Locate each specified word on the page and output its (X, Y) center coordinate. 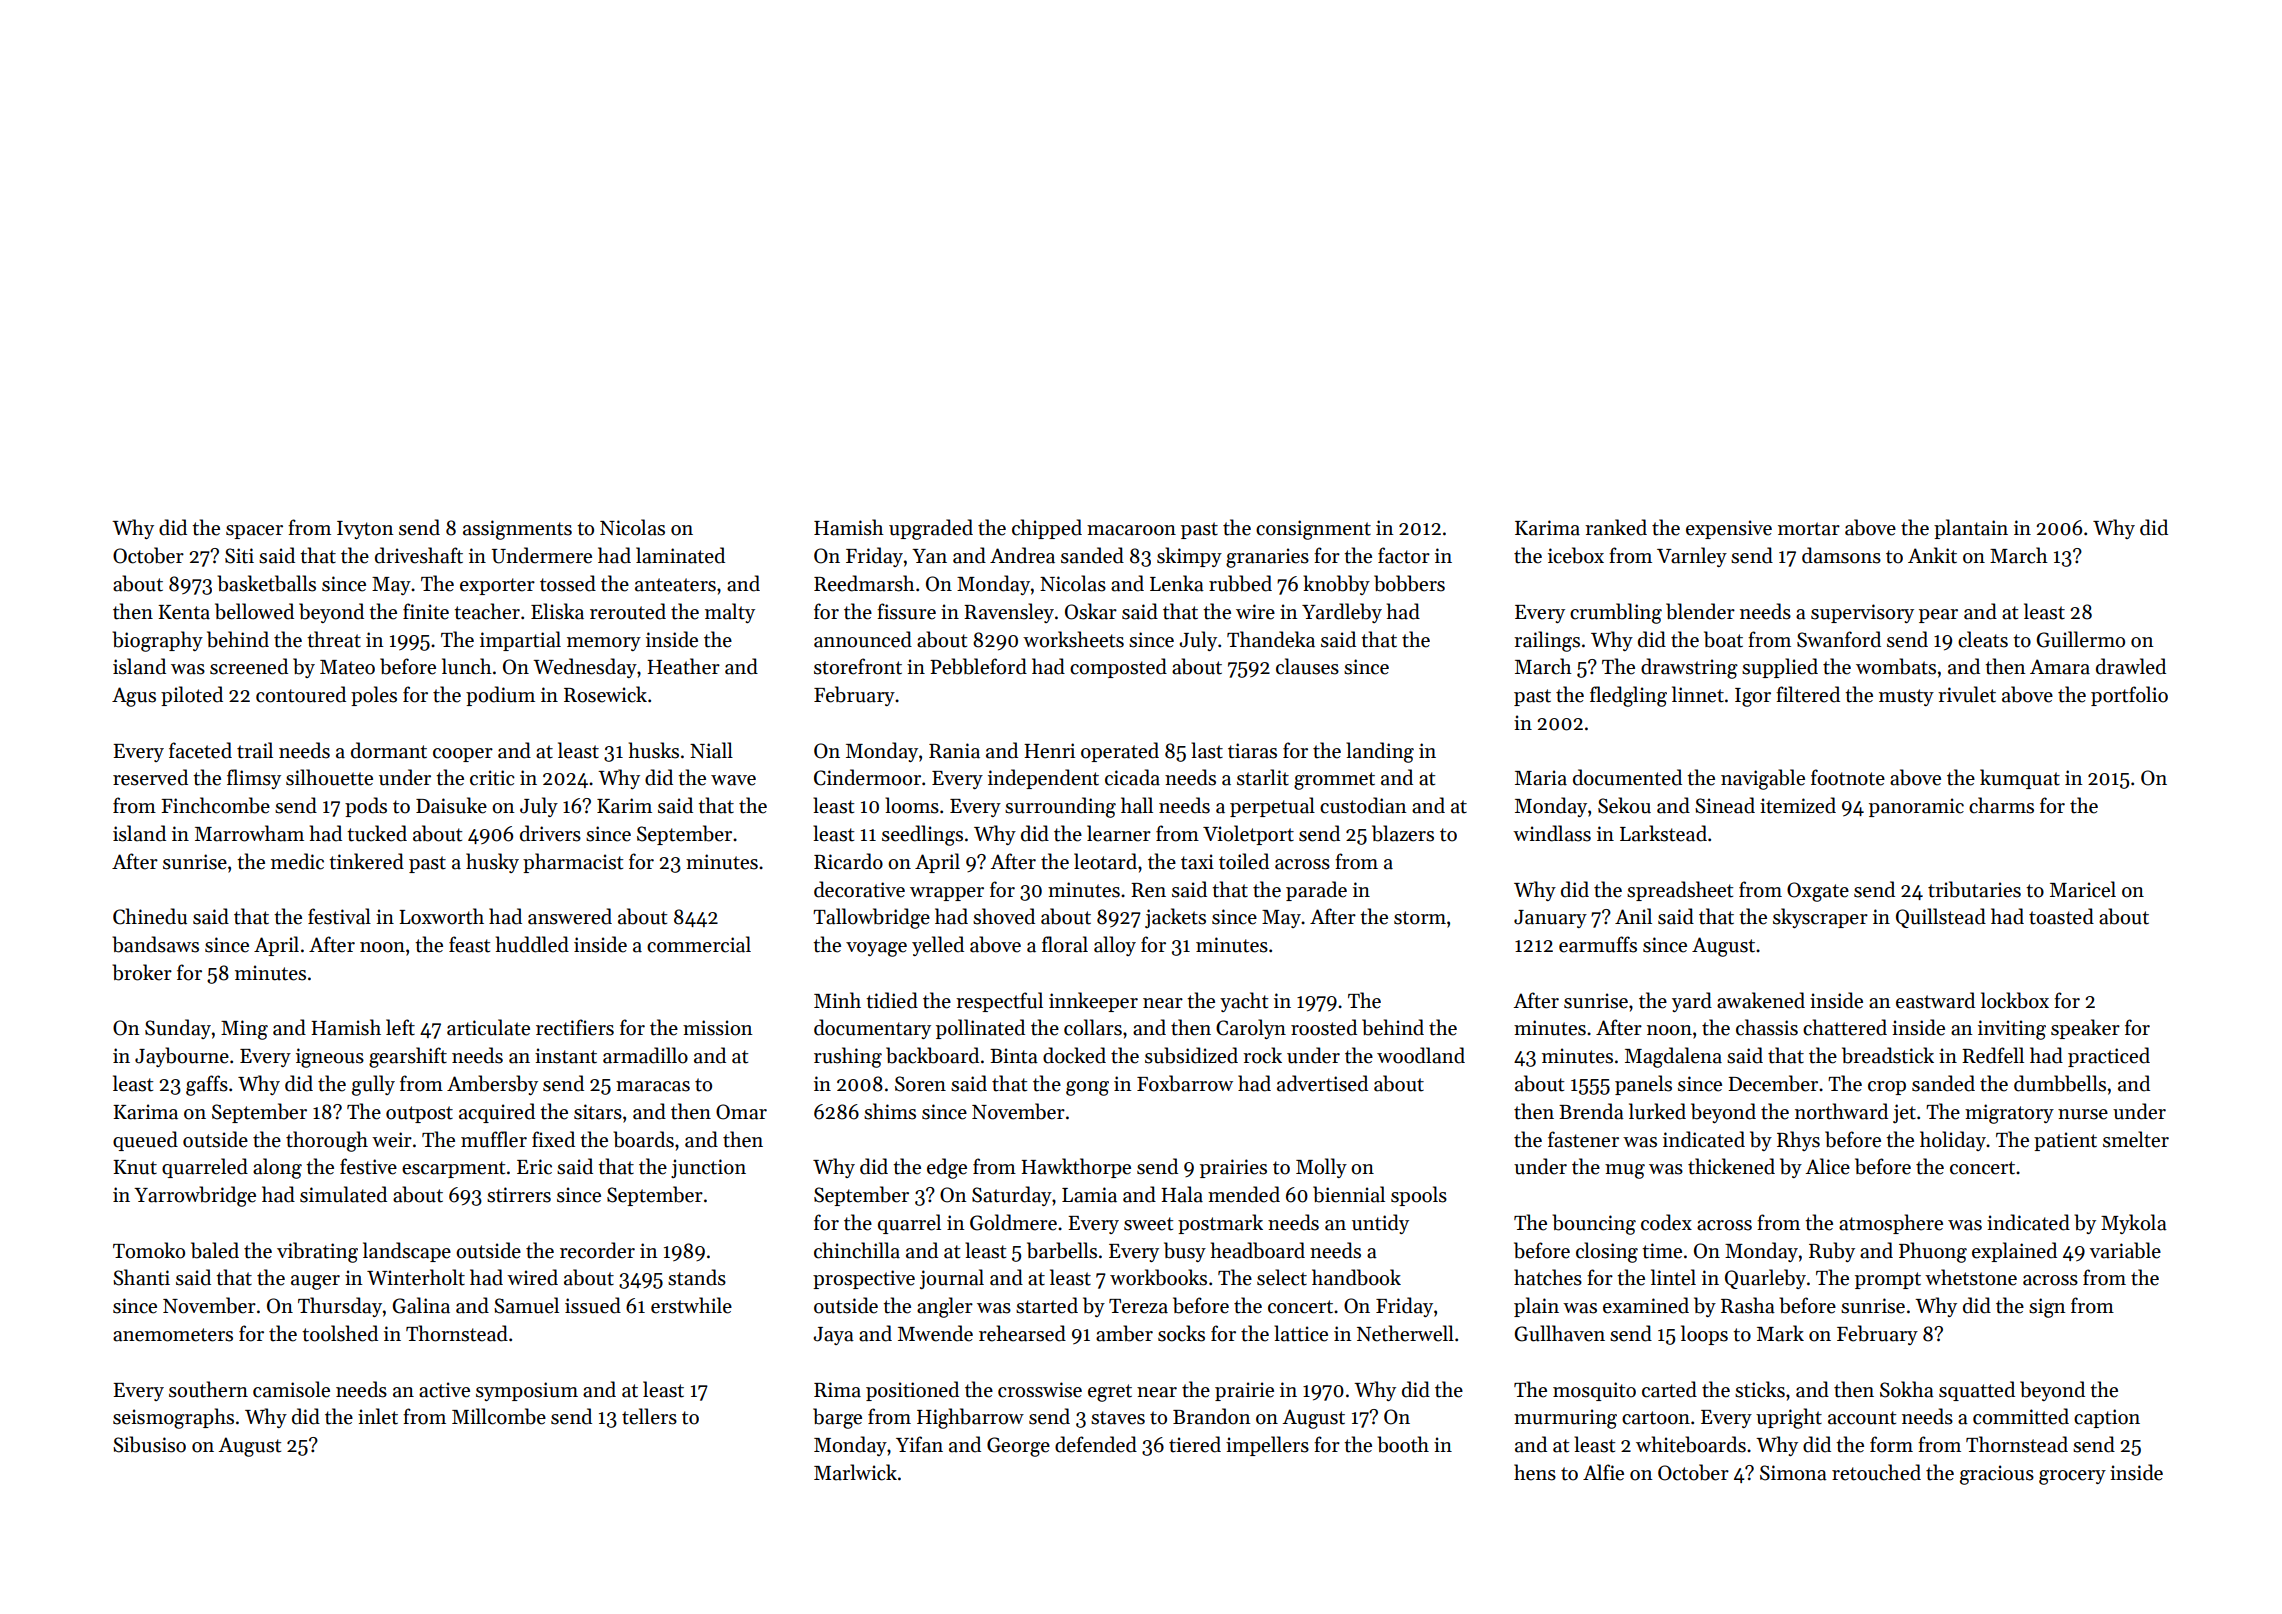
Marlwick (855, 1472)
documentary (872, 1029)
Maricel (2083, 889)
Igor (1753, 697)
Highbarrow (970, 1418)
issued (593, 1305)
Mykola (2134, 1224)
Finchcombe (215, 805)
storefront (858, 666)
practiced (2109, 1057)
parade (1316, 891)
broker (142, 972)
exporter (497, 586)
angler (945, 1307)
